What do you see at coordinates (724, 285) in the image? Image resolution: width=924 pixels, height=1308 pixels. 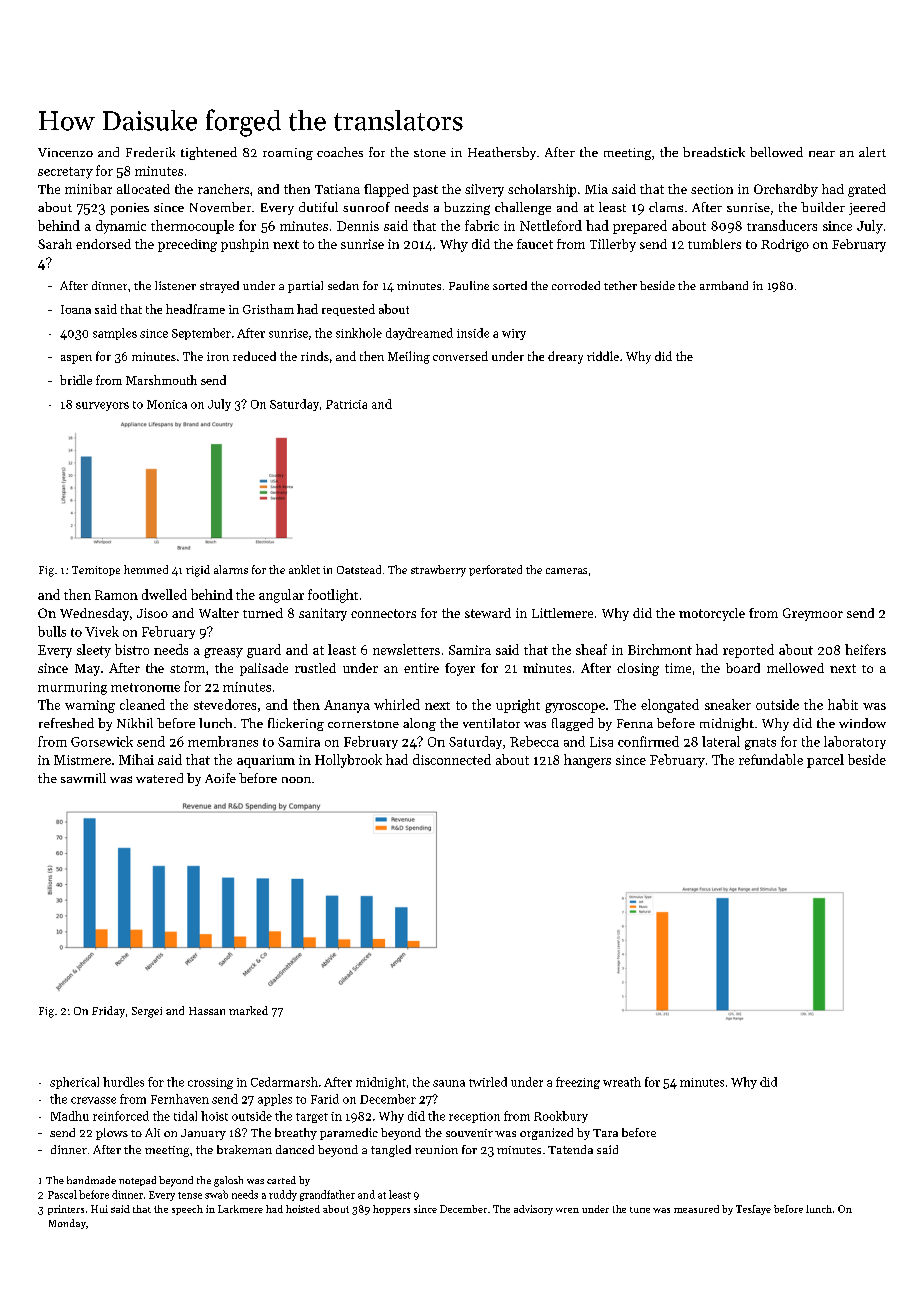 I see `armband` at bounding box center [724, 285].
